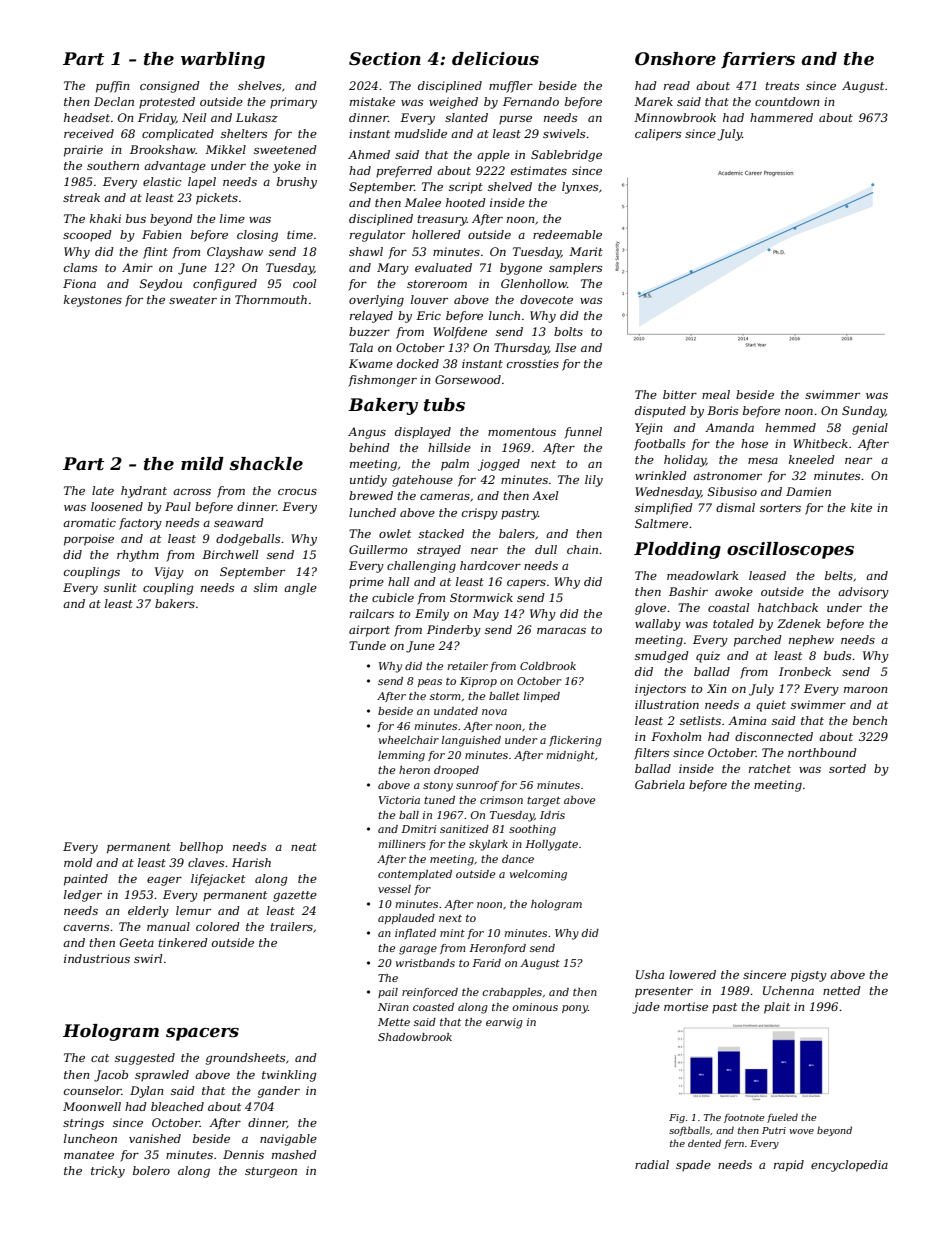 This image has width=952, height=1233. I want to click on buds, so click(837, 655).
